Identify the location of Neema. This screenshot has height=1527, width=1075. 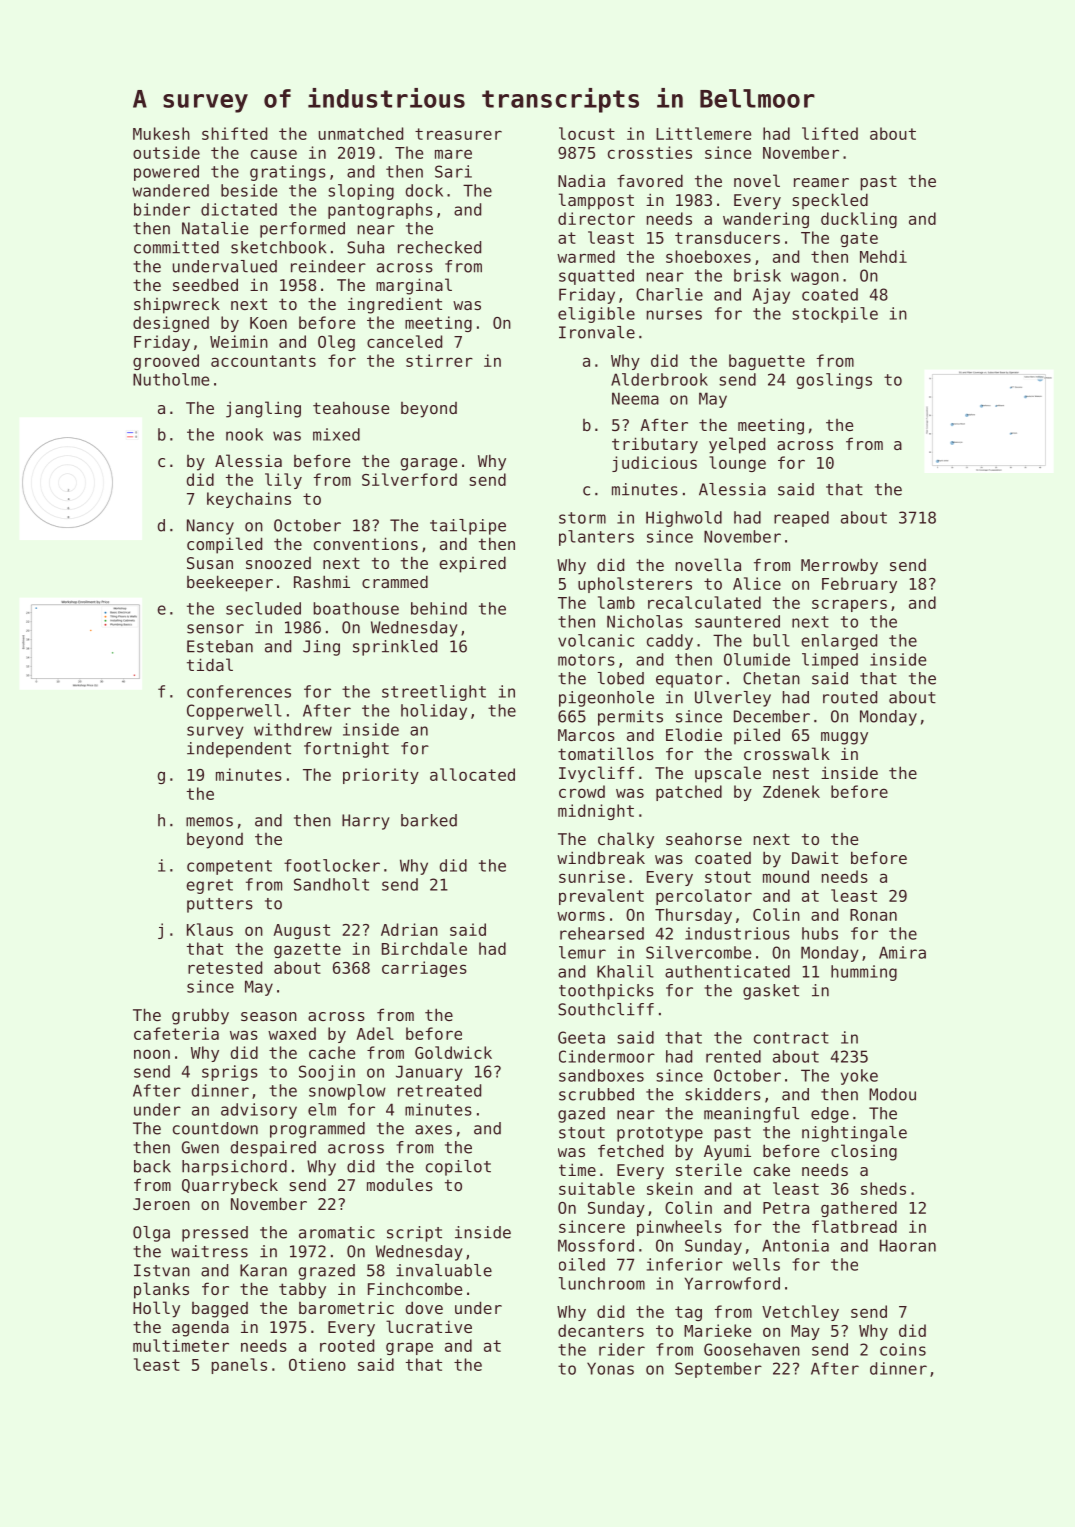
(635, 398).
